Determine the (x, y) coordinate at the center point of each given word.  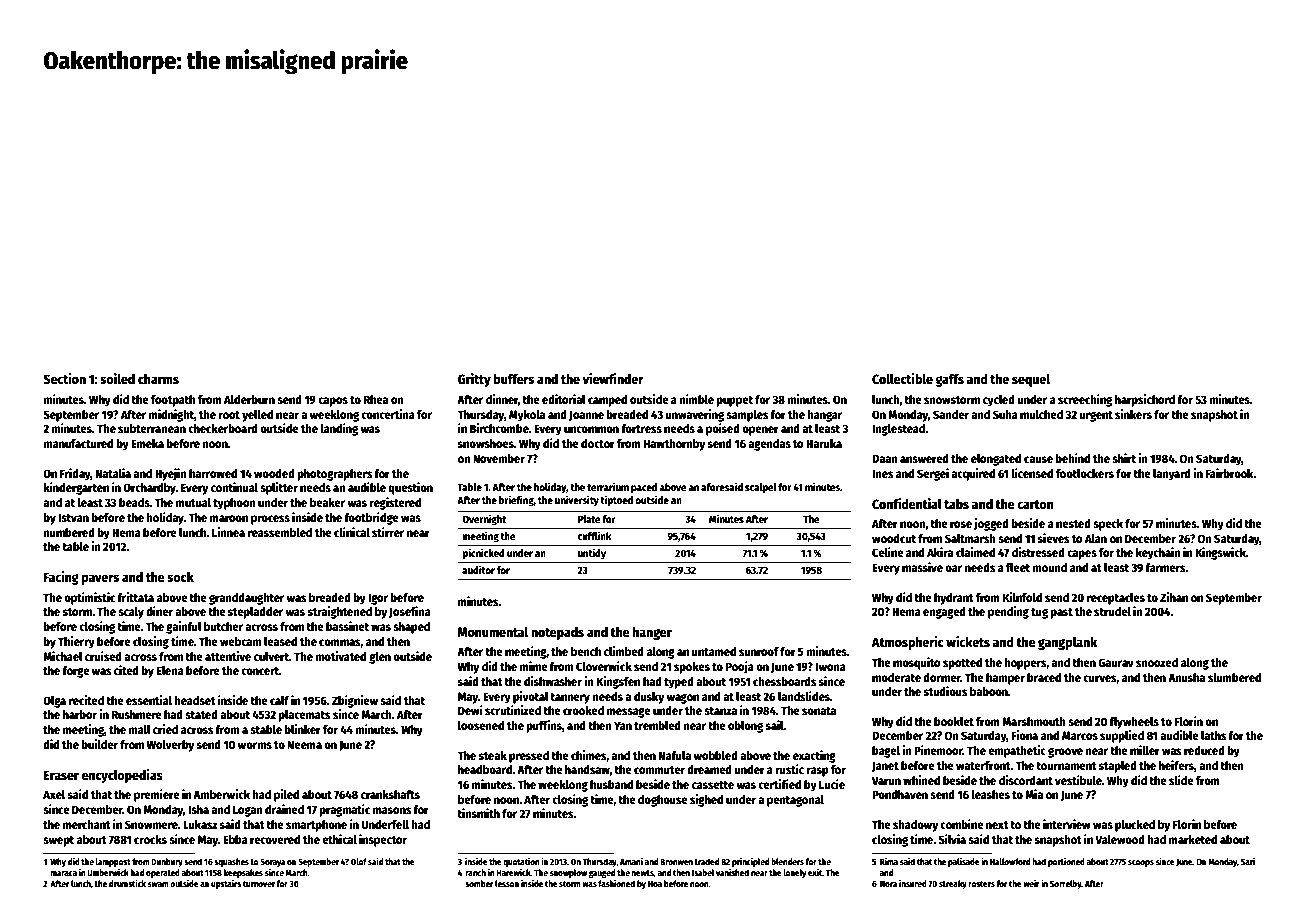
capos (333, 402)
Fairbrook (1230, 473)
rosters (981, 884)
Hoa (655, 884)
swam (158, 884)
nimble (696, 399)
